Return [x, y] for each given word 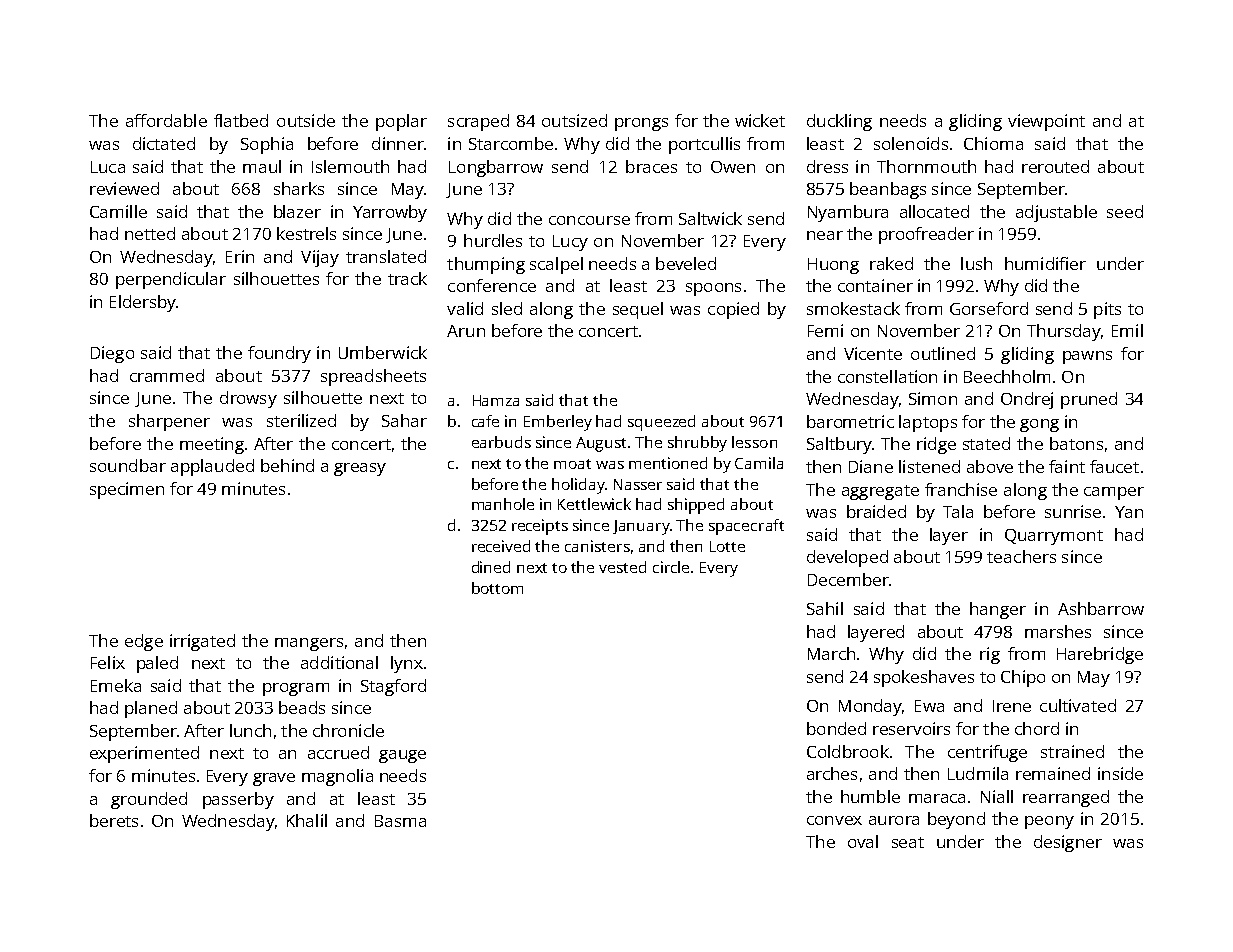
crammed [167, 375]
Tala [958, 511]
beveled [686, 263]
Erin [240, 256]
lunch [250, 730]
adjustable [1056, 213]
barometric [850, 421]
